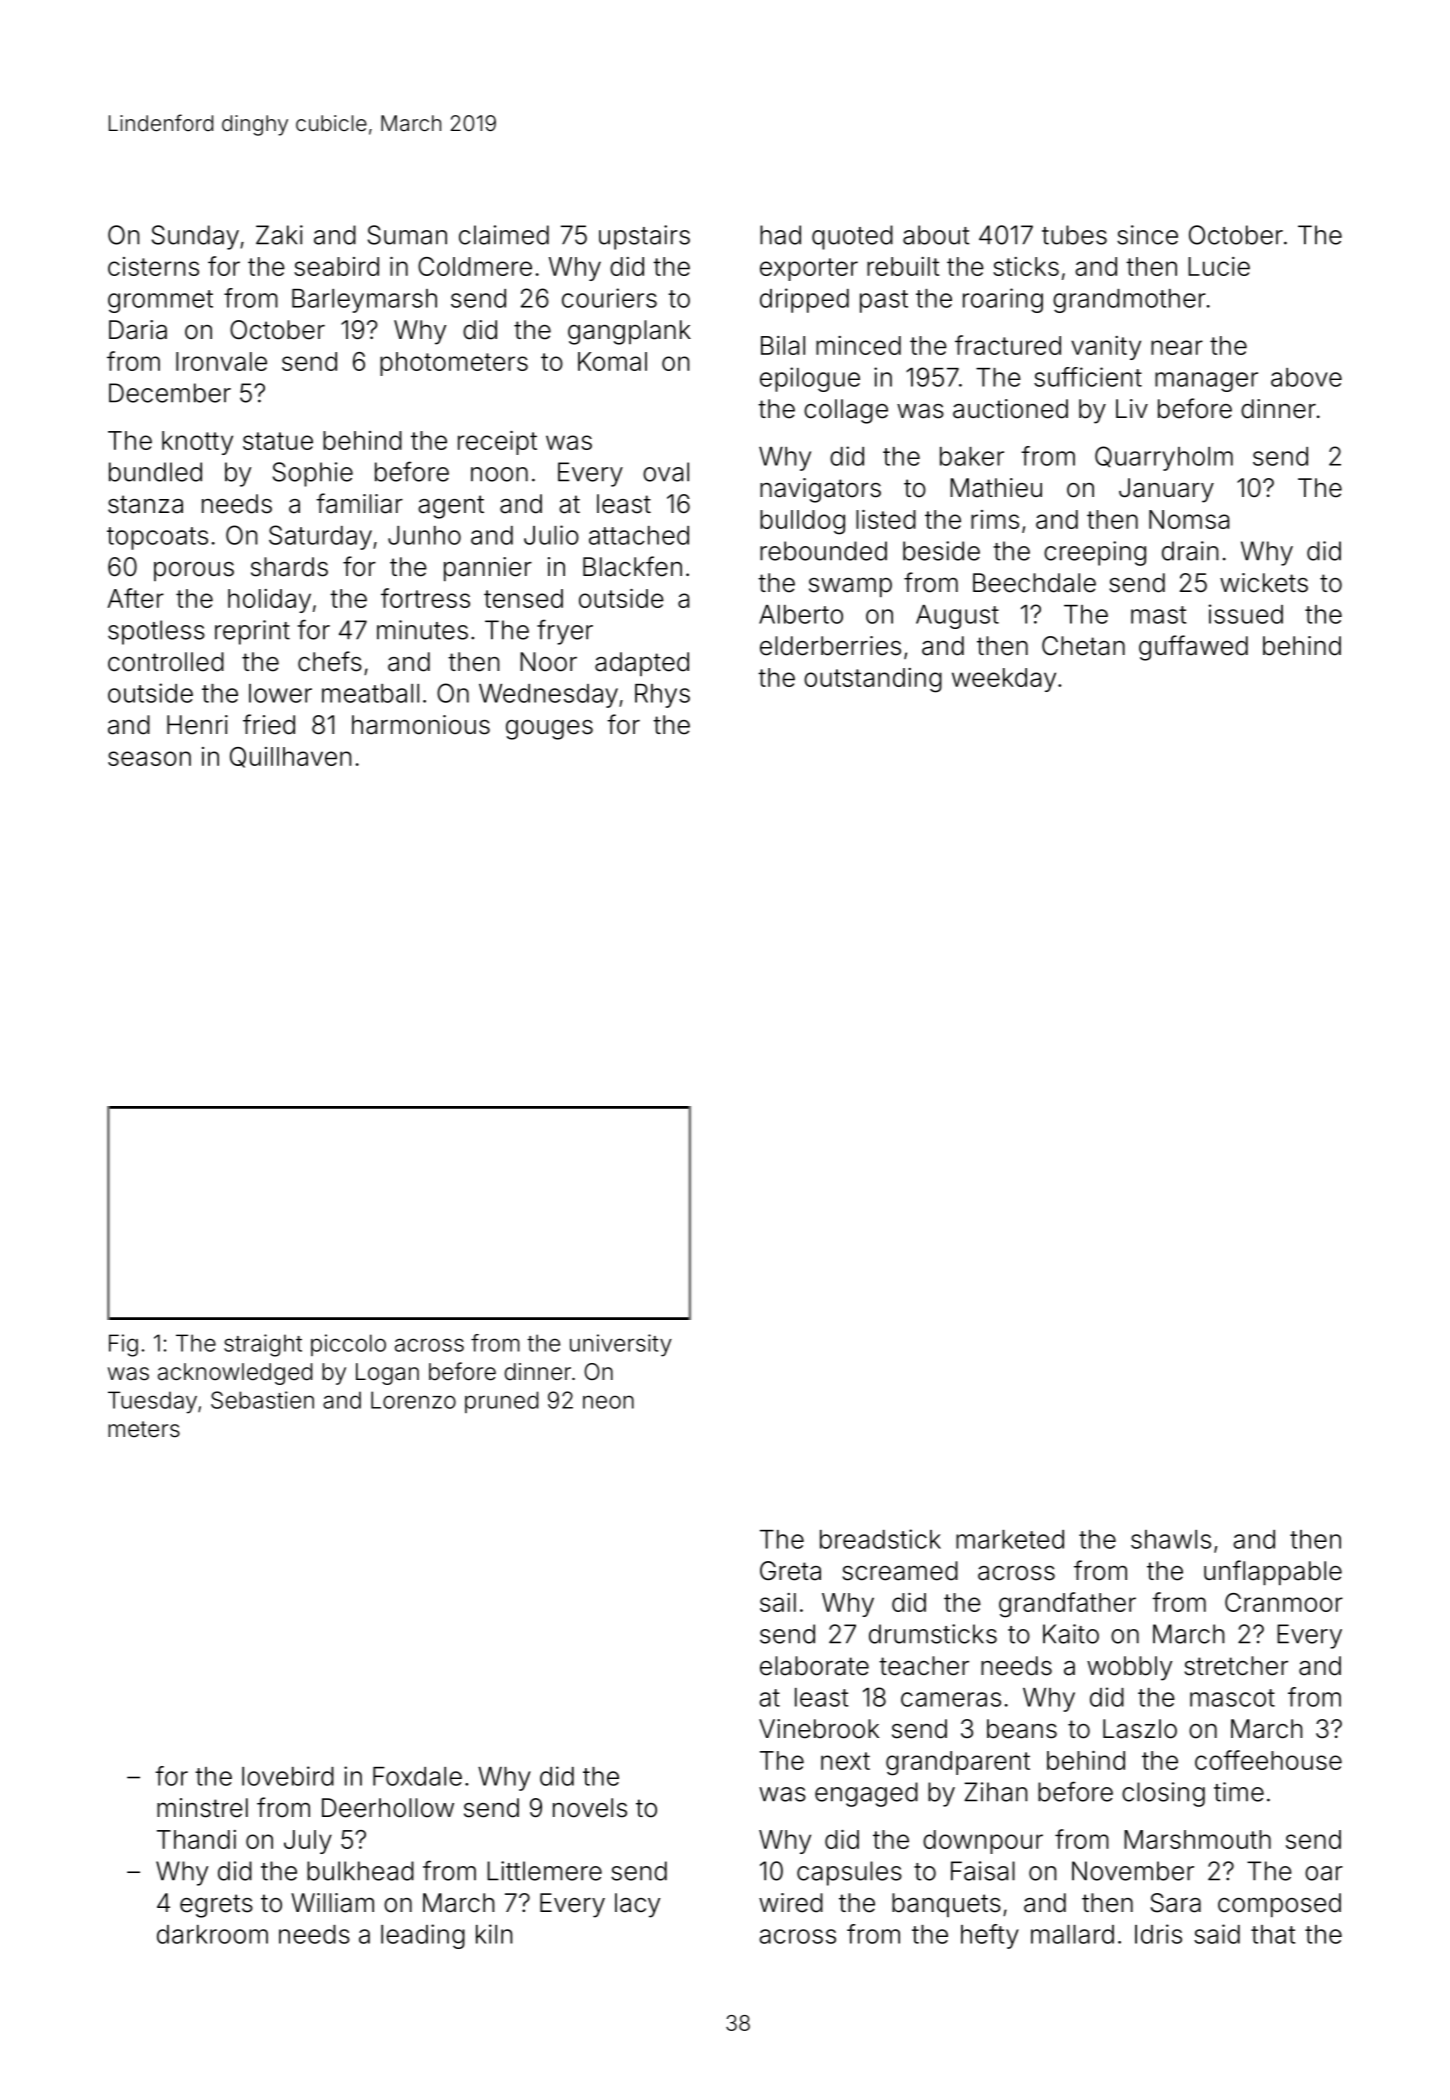 The width and height of the image is (1450, 2100). I want to click on Rhys, so click(662, 696).
